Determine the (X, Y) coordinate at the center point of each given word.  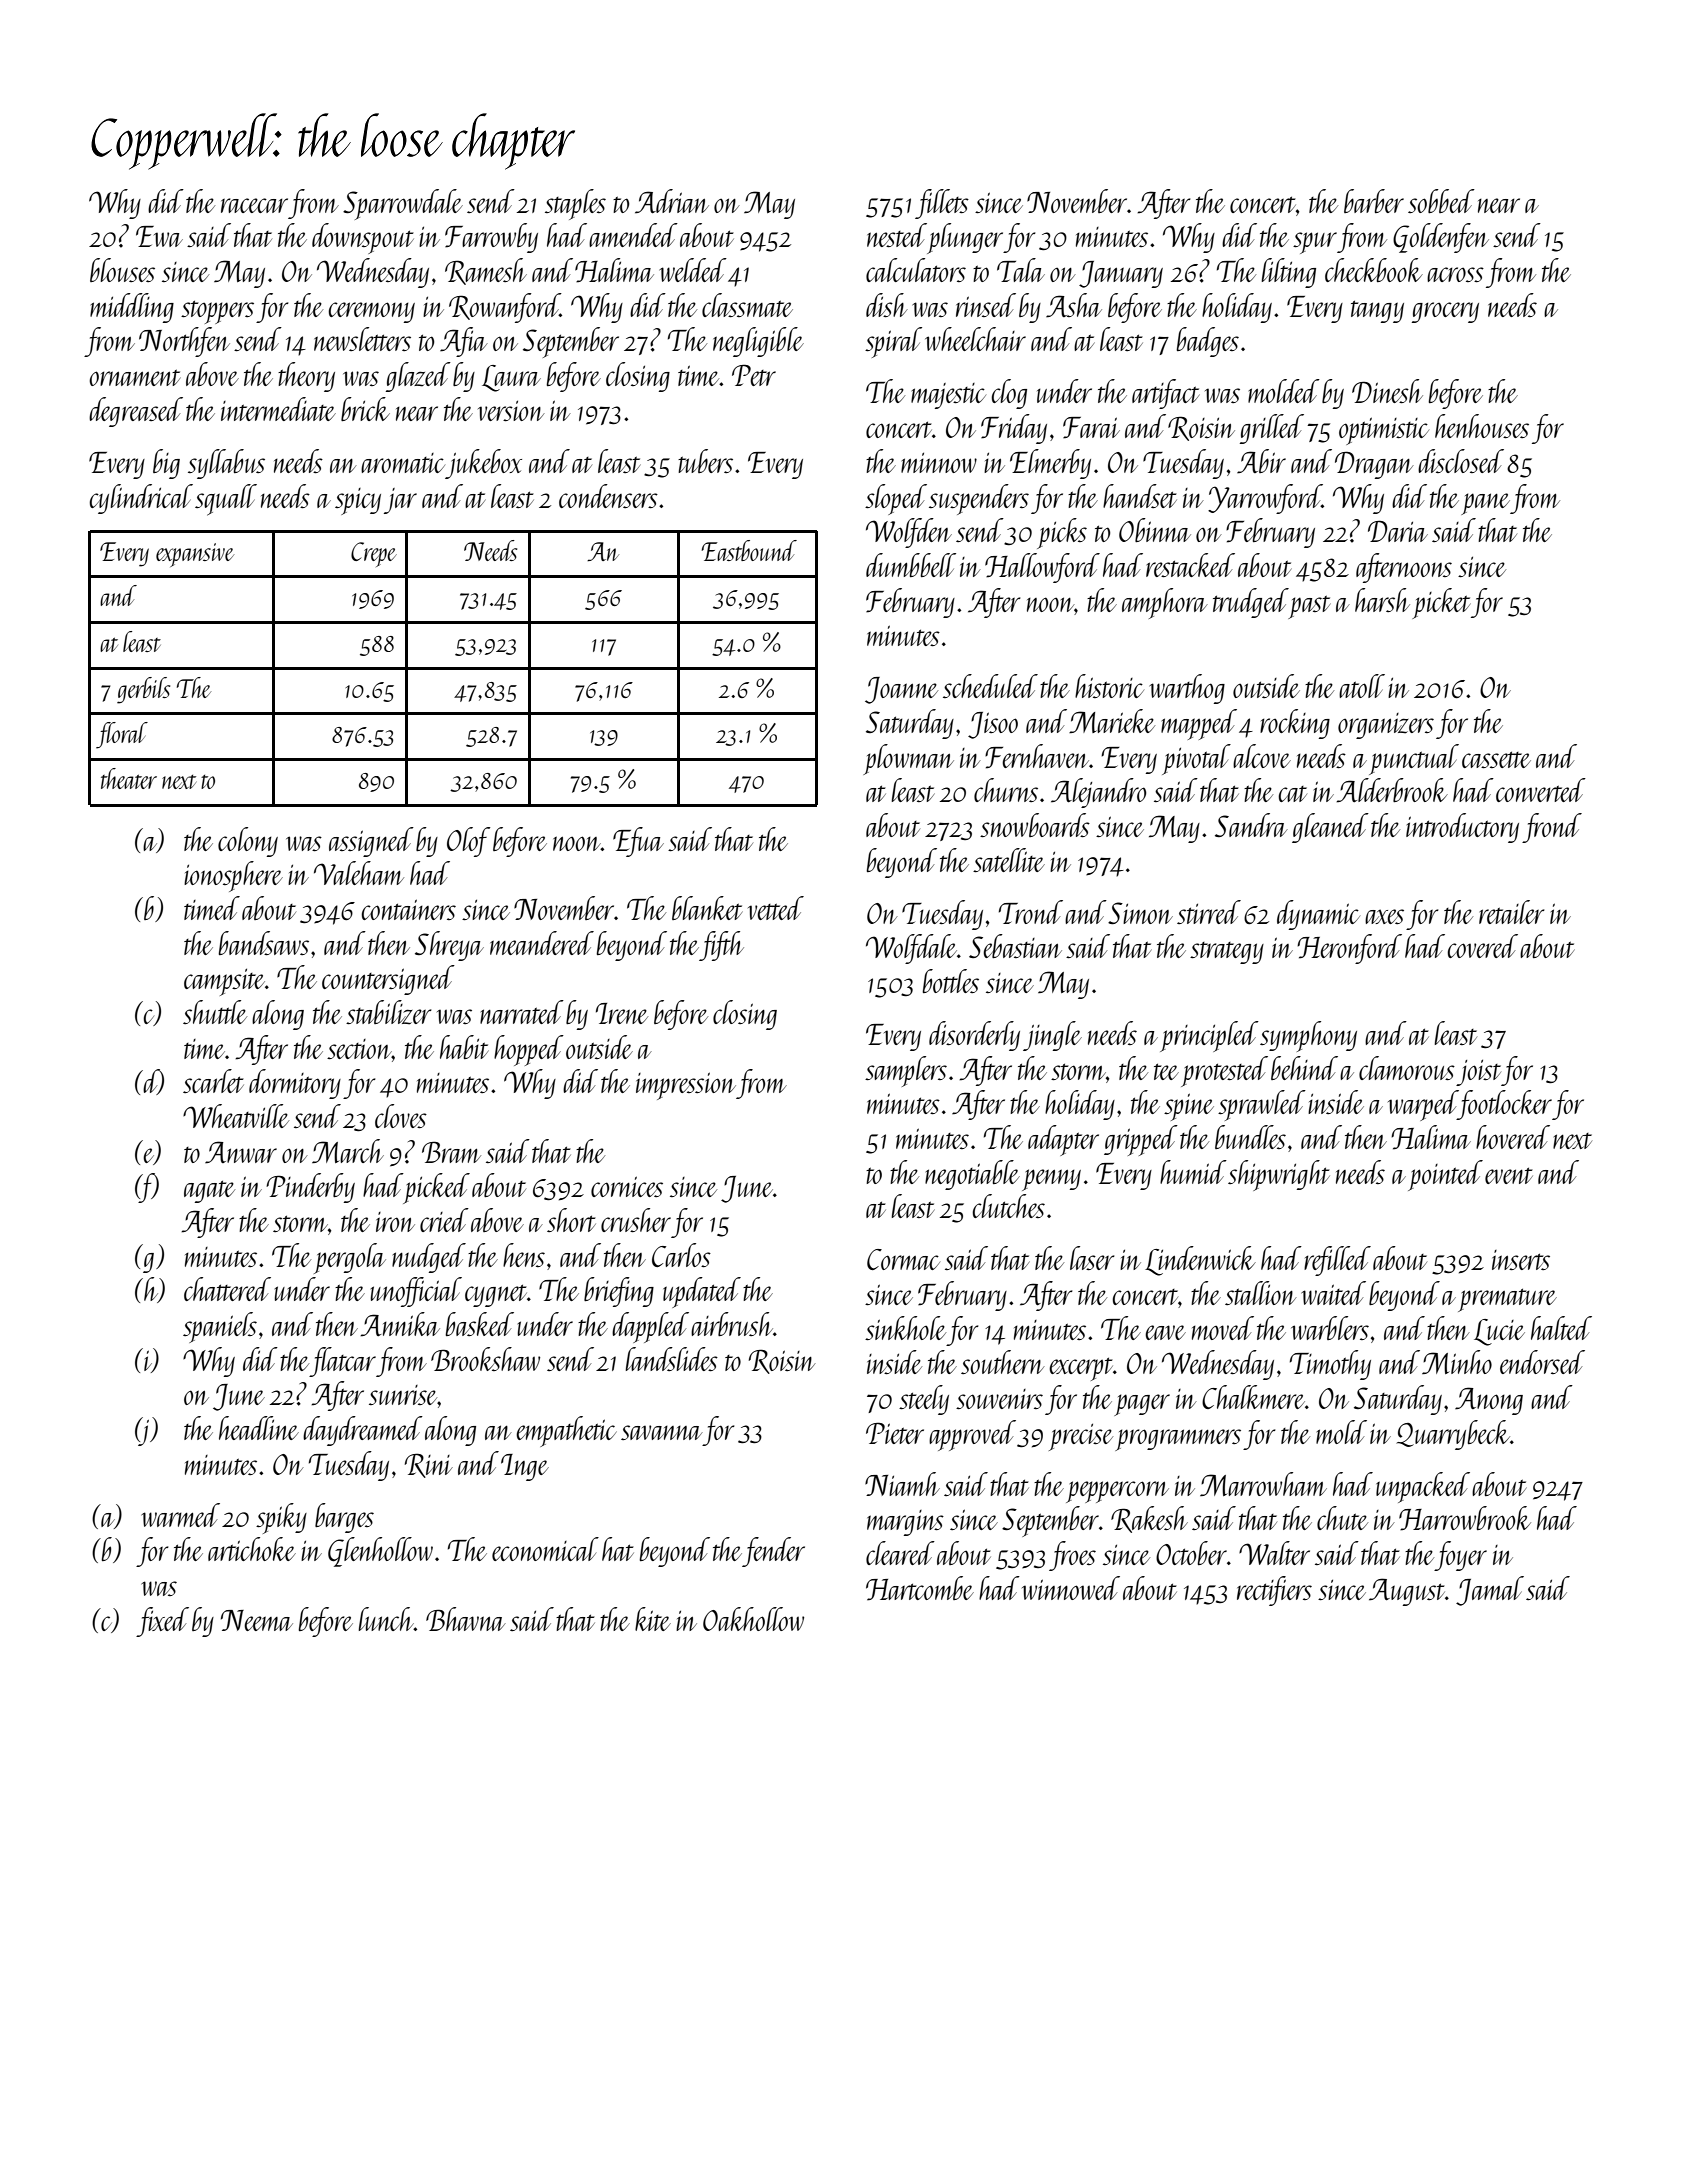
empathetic (566, 1431)
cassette (1496, 759)
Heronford (1349, 949)
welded (693, 270)
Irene (622, 1013)
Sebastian (1015, 946)
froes (1072, 1556)
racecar (254, 205)
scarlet (213, 1081)
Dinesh (1387, 391)
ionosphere (233, 876)
